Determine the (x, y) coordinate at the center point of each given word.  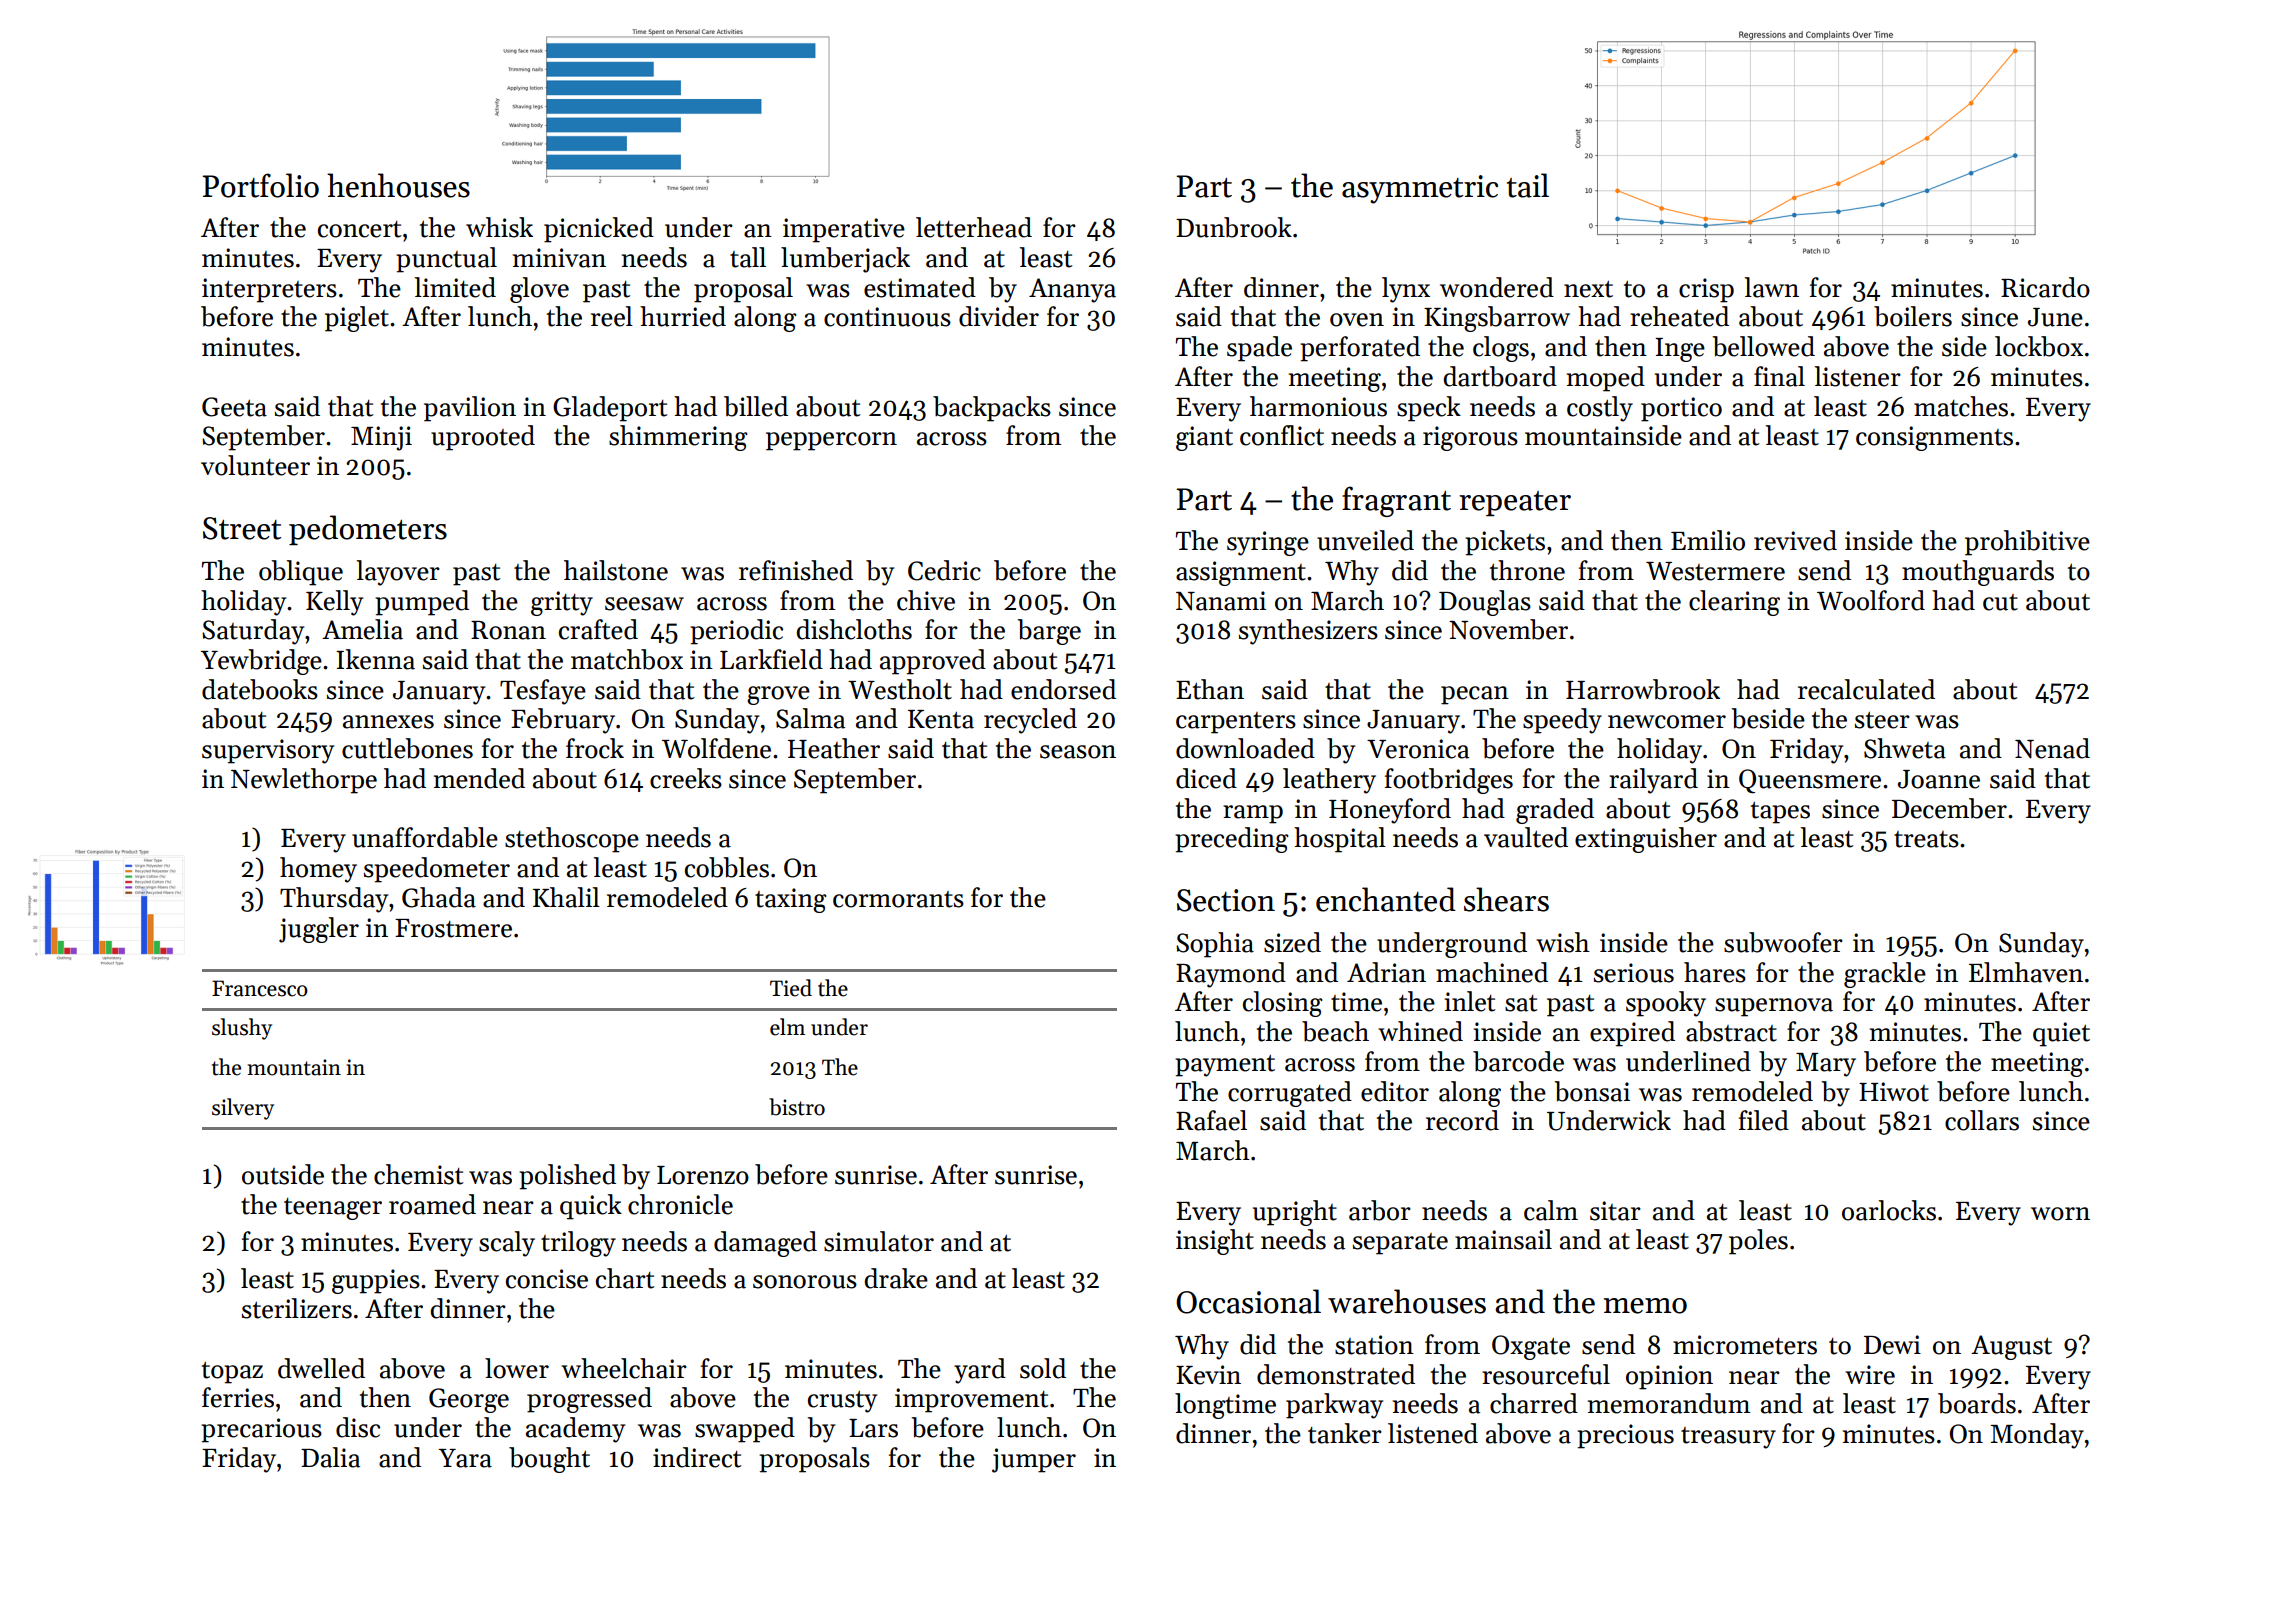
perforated (1360, 349)
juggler (319, 930)
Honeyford (1390, 811)
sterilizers (297, 1308)
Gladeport (610, 409)
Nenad (2052, 748)
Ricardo (2045, 287)
